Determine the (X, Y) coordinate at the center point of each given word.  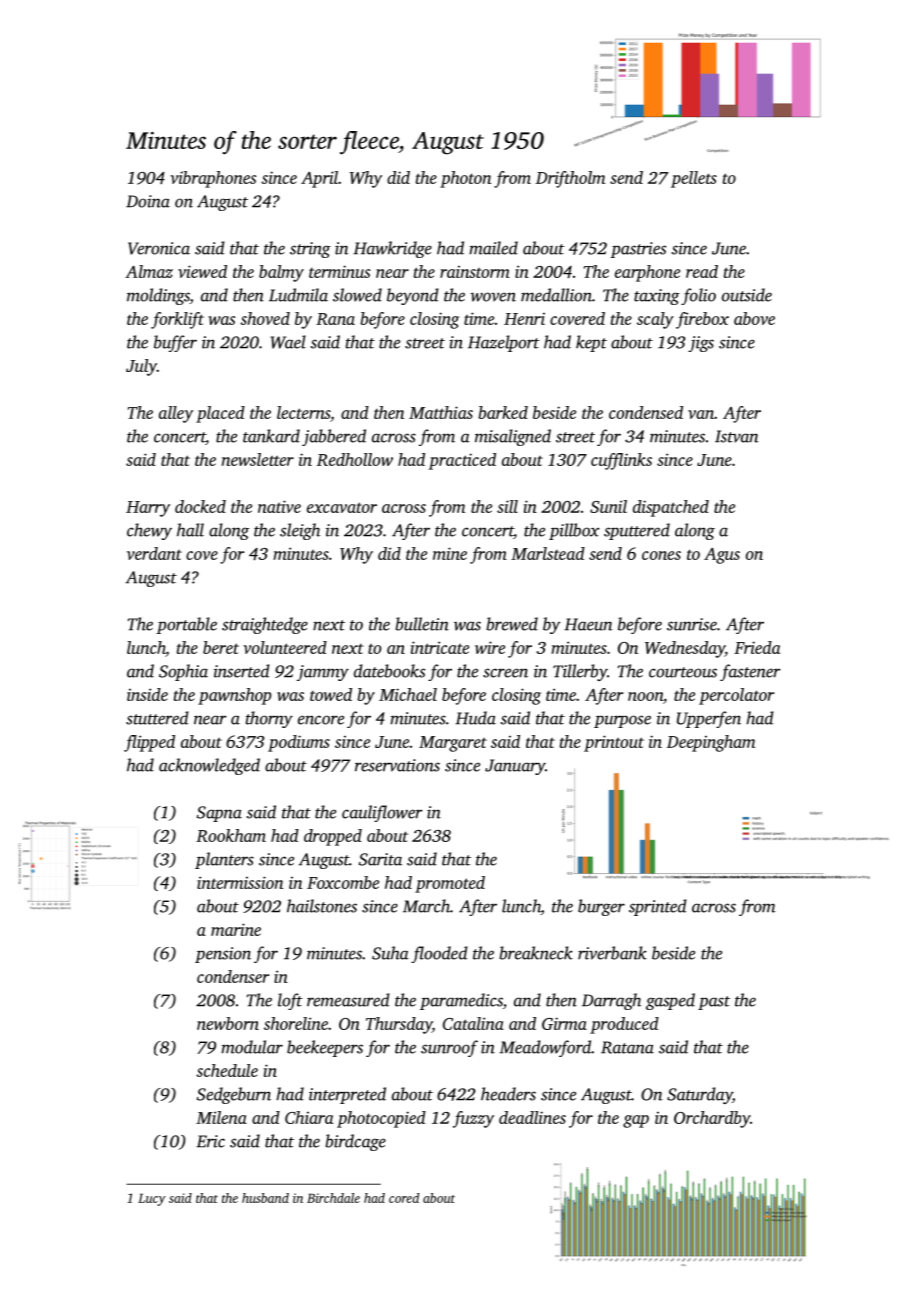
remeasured (348, 1000)
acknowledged (209, 766)
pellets (694, 179)
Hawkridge (392, 249)
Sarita (380, 859)
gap (636, 1121)
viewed (202, 271)
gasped (670, 1001)
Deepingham (711, 743)
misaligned (513, 437)
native (279, 506)
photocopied (381, 1119)
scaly (655, 320)
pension (223, 955)
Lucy (152, 1199)
